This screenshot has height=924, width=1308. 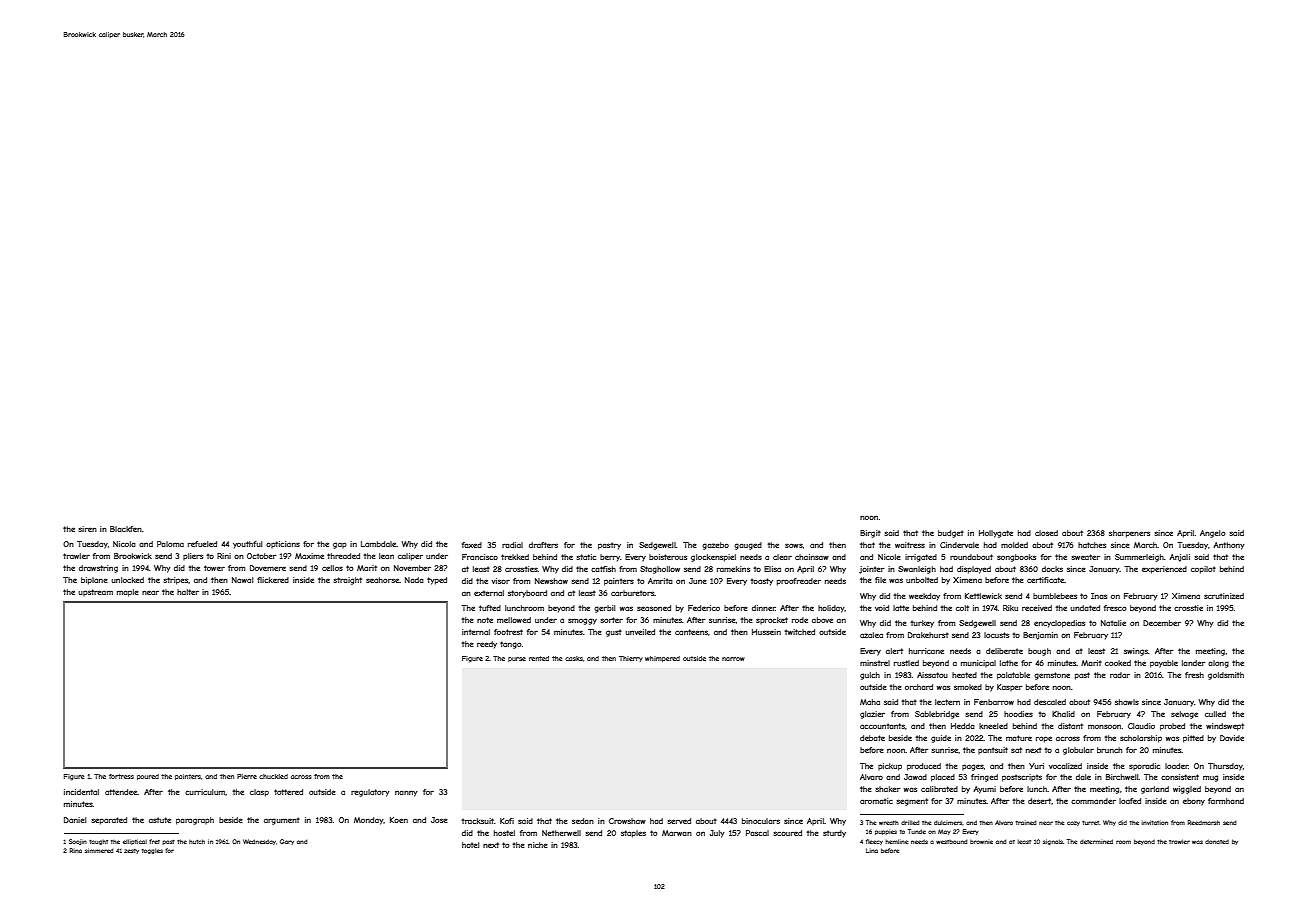 I want to click on Anthony, so click(x=1229, y=546).
